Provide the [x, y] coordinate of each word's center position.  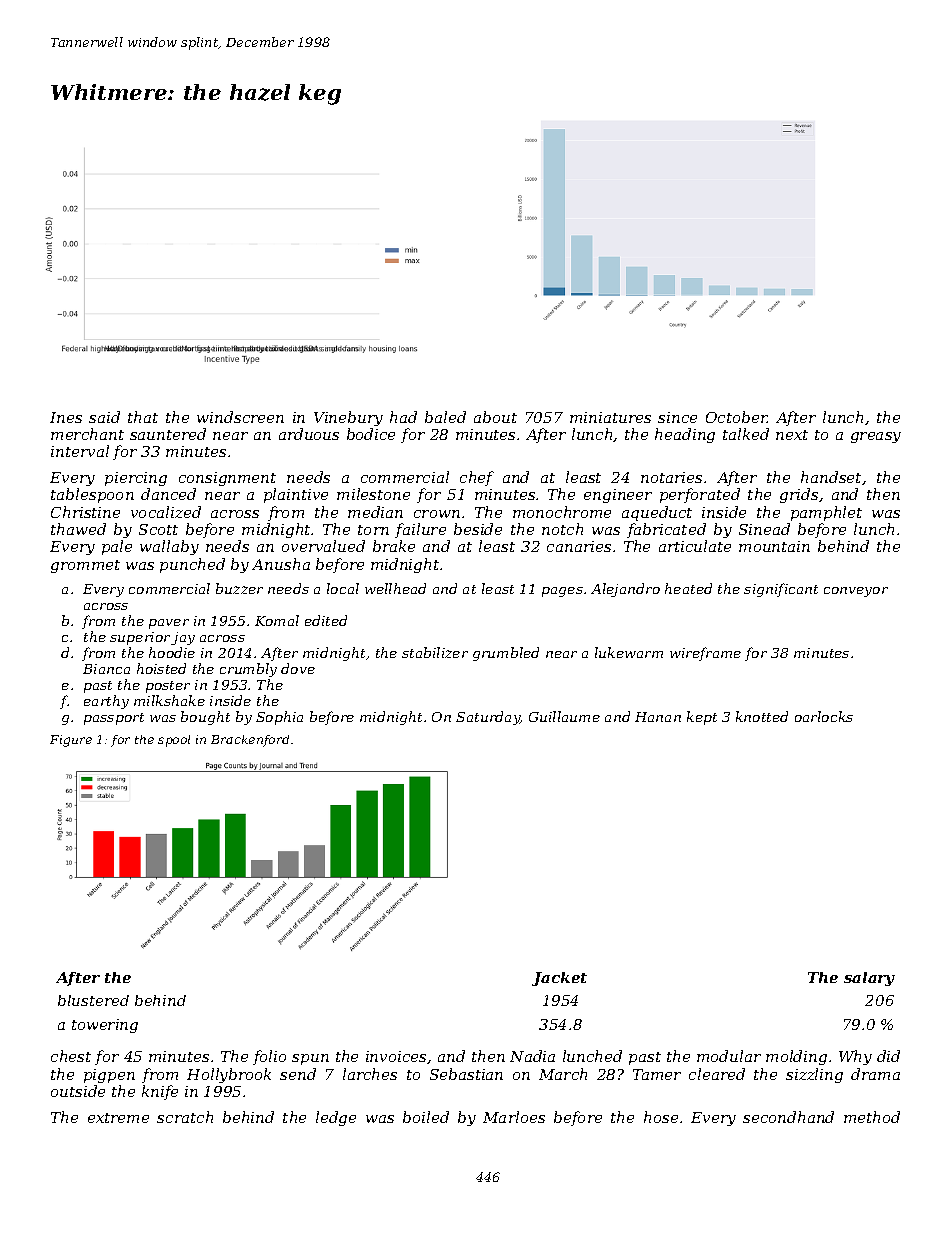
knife [160, 1092]
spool [174, 741]
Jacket [559, 979]
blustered [93, 1000]
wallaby [169, 547]
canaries [579, 546]
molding [796, 1057]
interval [80, 451]
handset [831, 477]
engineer [618, 496]
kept [702, 718]
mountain [774, 546]
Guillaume [564, 716]
